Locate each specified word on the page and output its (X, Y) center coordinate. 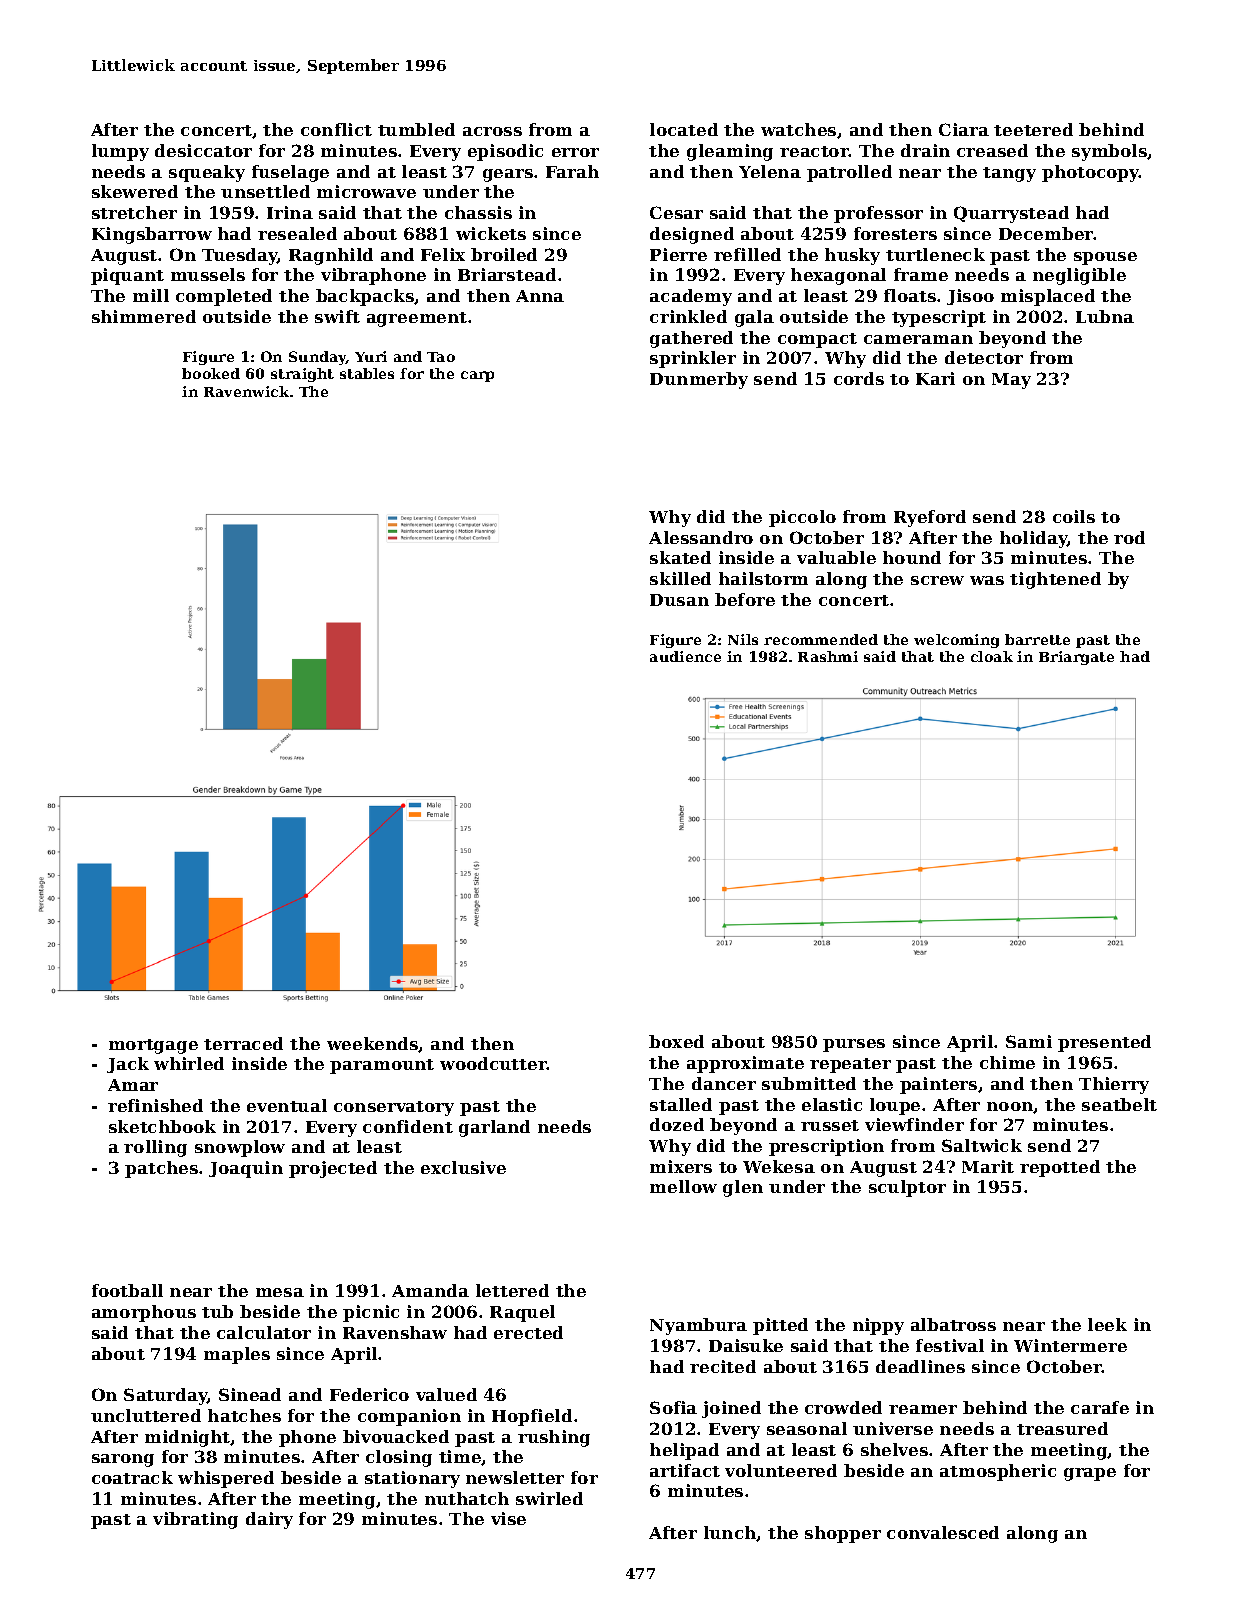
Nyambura (698, 1326)
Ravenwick (246, 391)
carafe (1100, 1407)
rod (1129, 537)
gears (508, 175)
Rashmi (828, 656)
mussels (208, 274)
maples (237, 1355)
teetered (1033, 129)
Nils (743, 639)
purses (854, 1045)
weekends (373, 1044)
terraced (243, 1043)
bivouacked (396, 1436)
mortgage (153, 1046)
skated (680, 557)
